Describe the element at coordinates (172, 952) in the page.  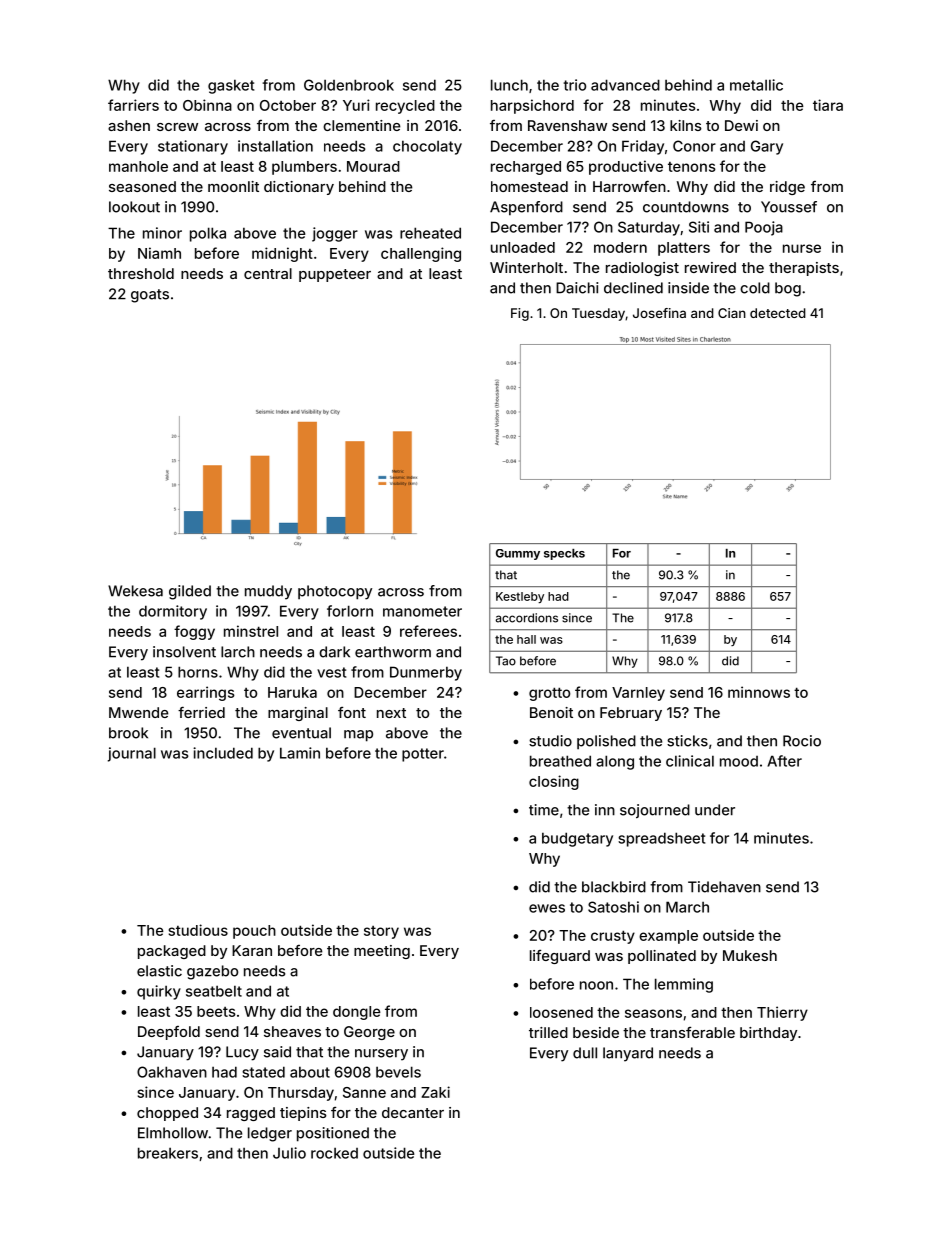
I see `packaged` at that location.
